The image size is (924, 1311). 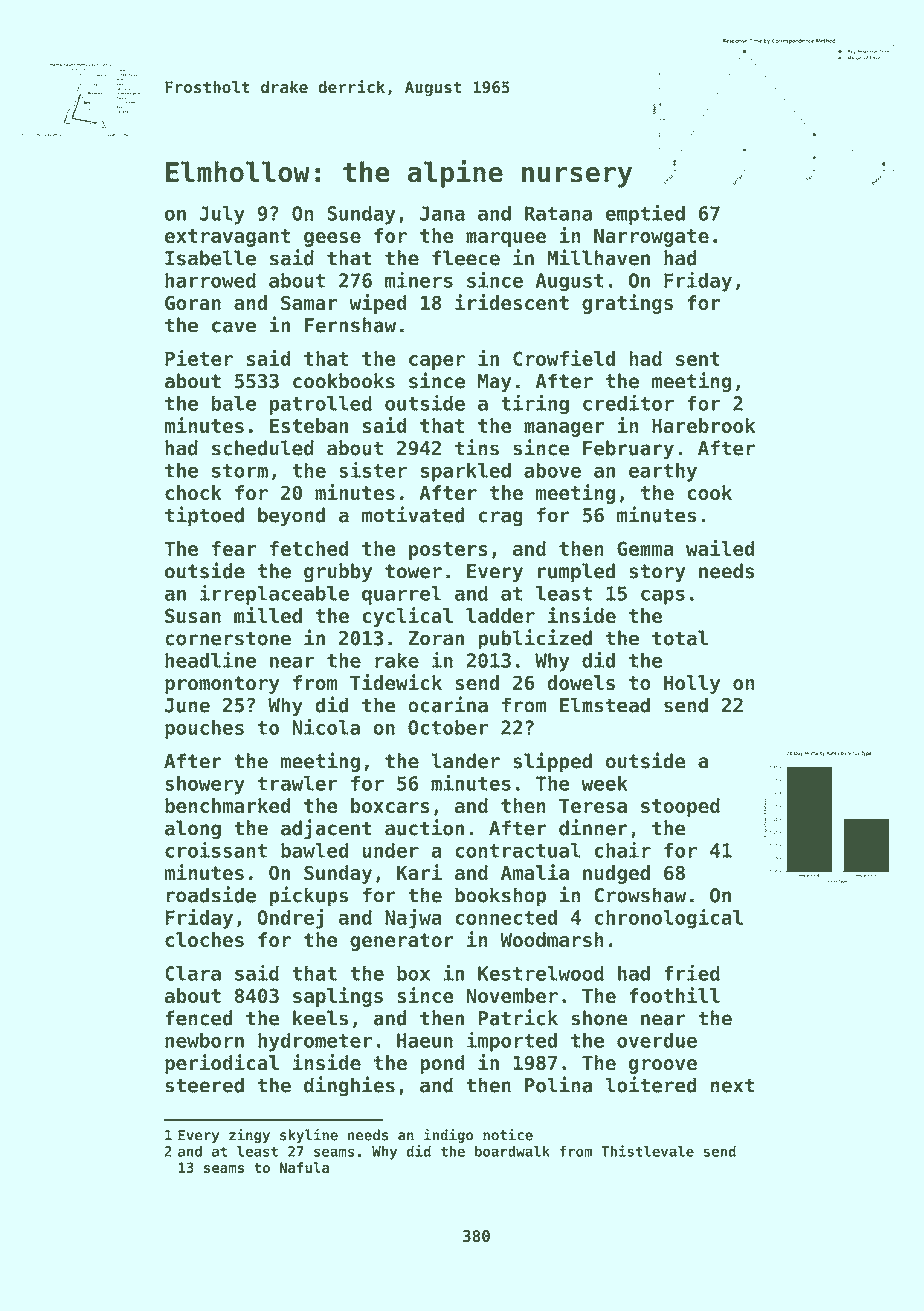 What do you see at coordinates (535, 639) in the image?
I see `publicized` at bounding box center [535, 639].
